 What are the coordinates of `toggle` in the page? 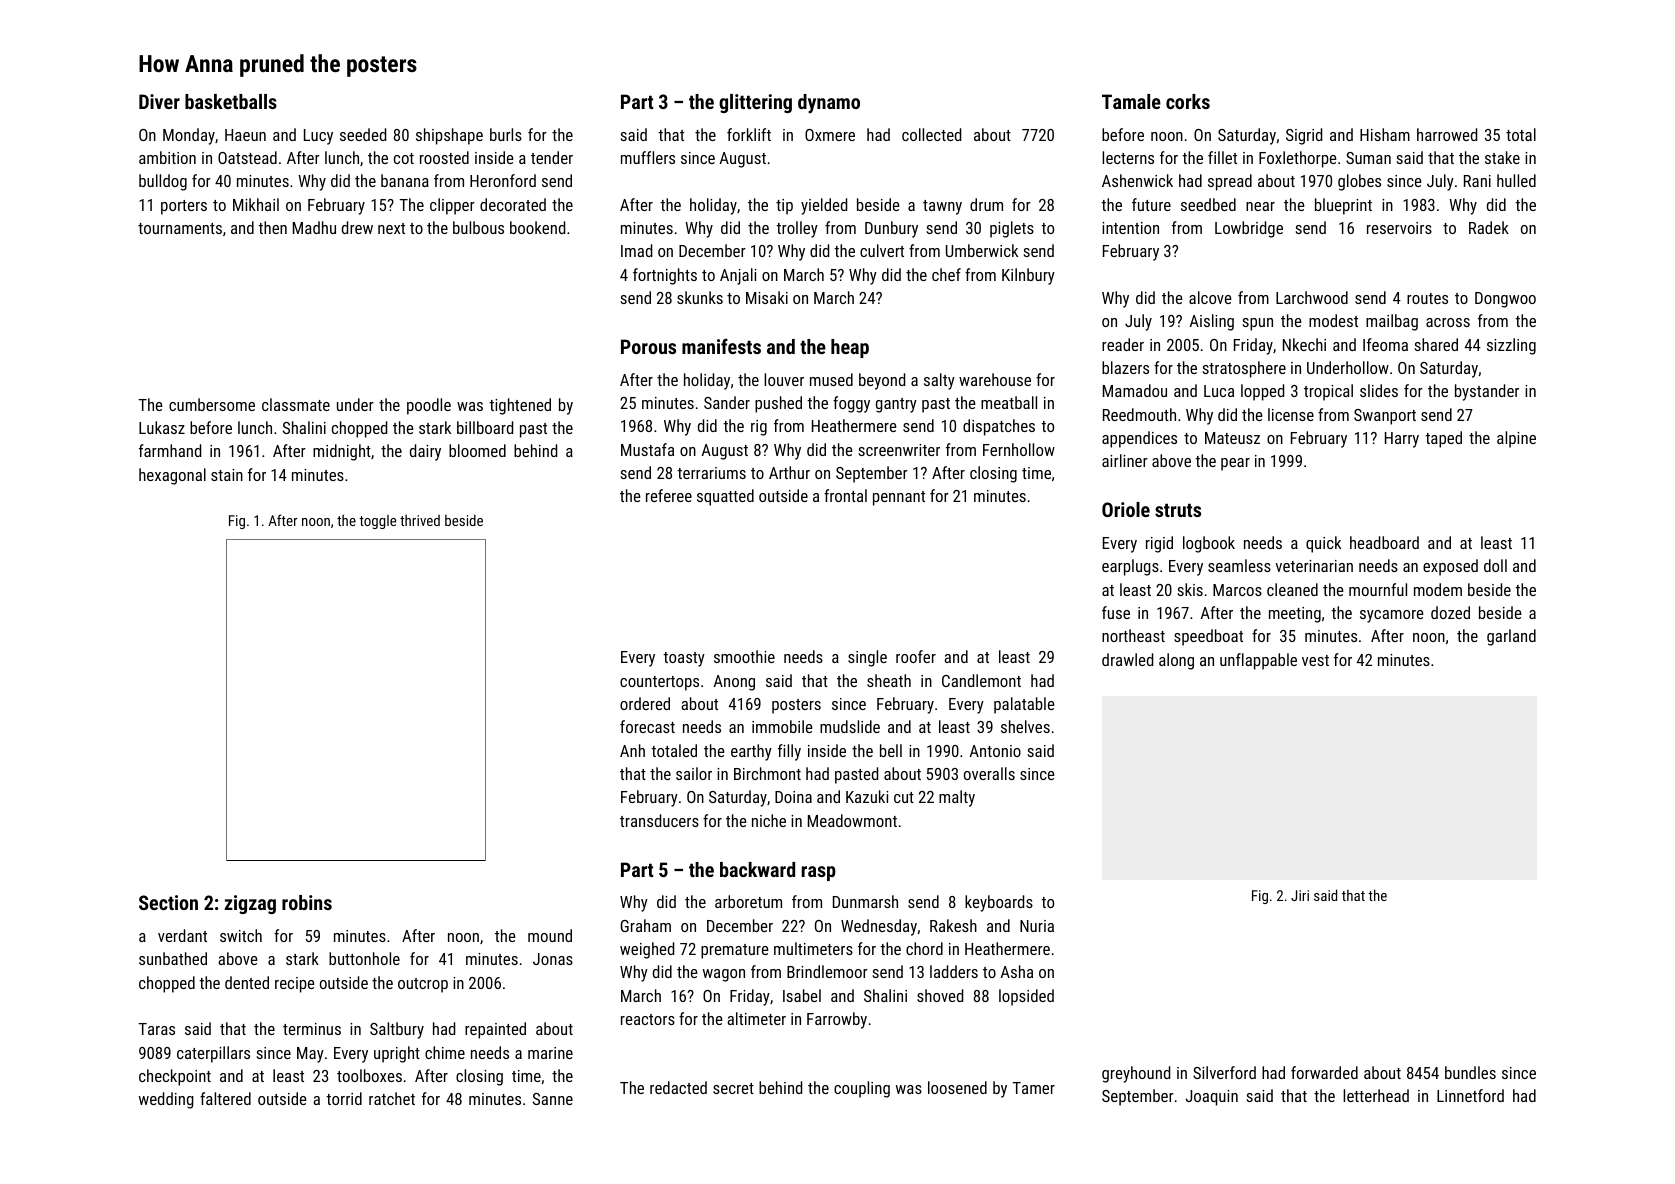 It's located at (377, 522).
